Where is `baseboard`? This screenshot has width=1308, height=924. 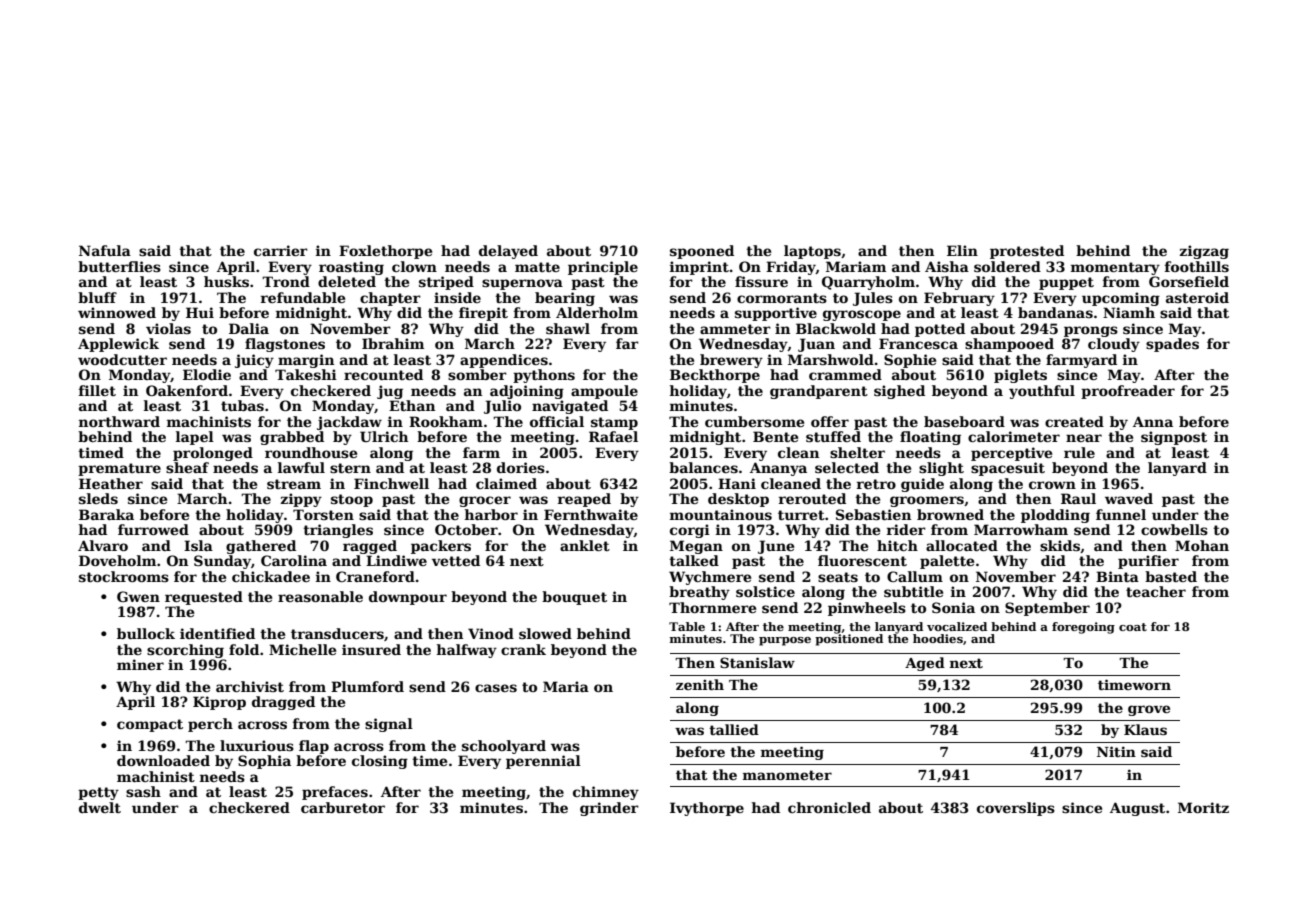
baseboard is located at coordinates (964, 421).
